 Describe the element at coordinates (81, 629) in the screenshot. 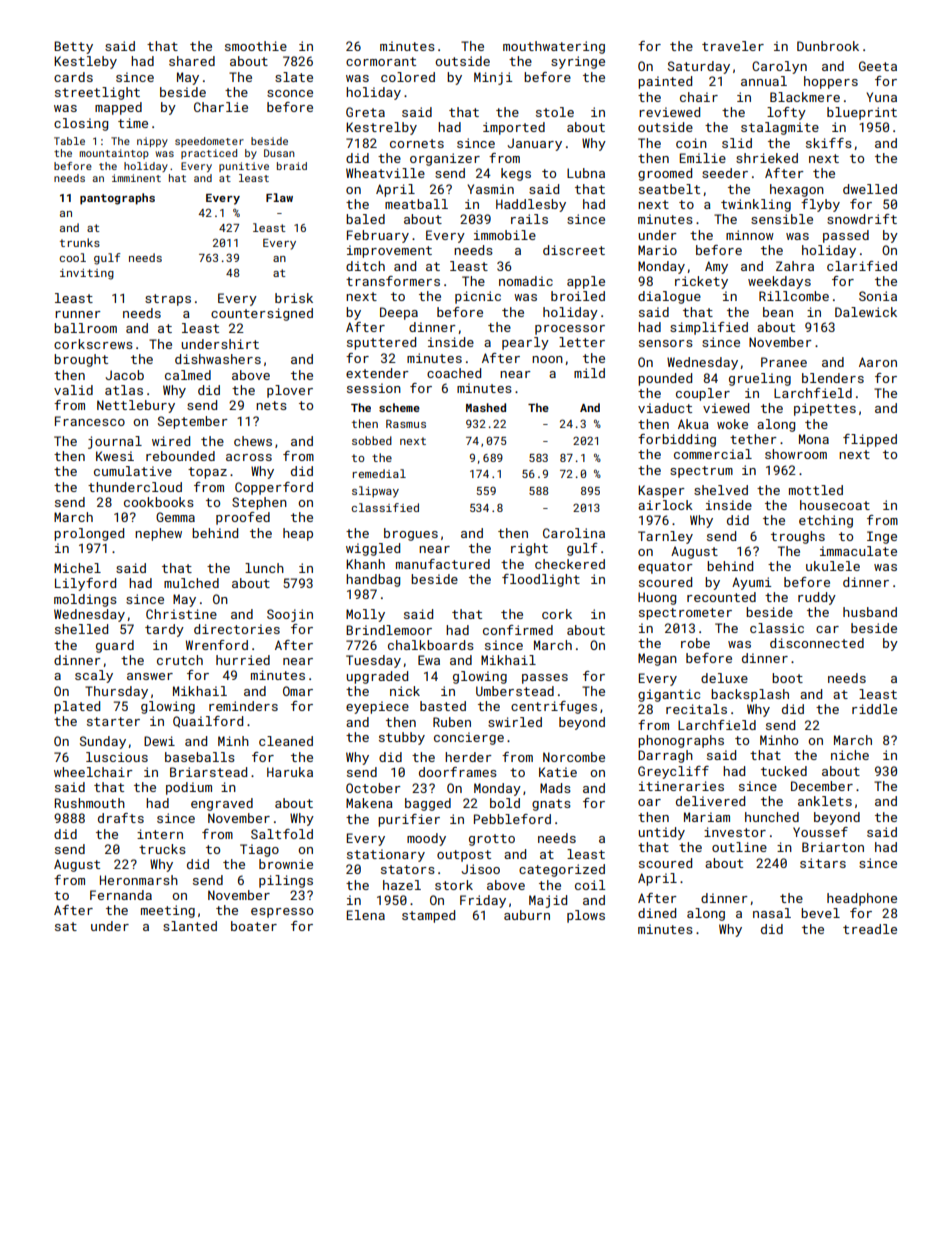

I see `shelled` at that location.
